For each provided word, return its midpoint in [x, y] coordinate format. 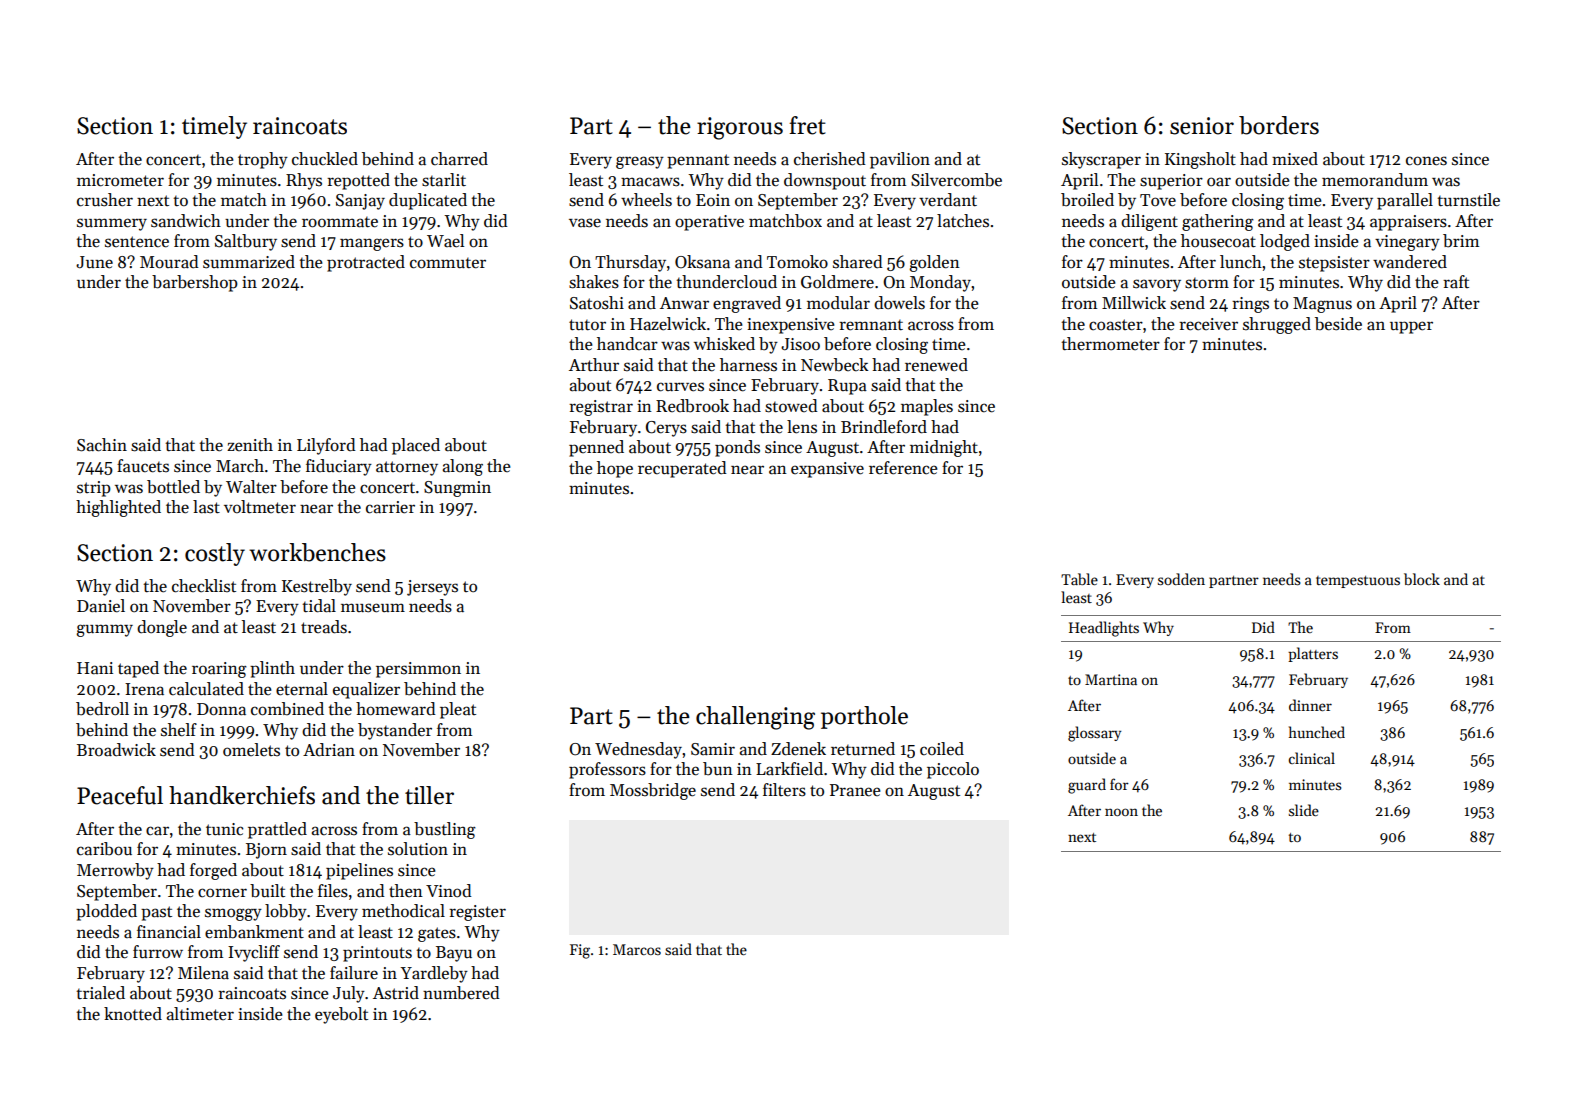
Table [1079, 579]
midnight [944, 448]
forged [213, 871]
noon [1121, 812]
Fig [580, 951]
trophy [263, 160]
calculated [206, 689]
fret [807, 125]
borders [1279, 125]
